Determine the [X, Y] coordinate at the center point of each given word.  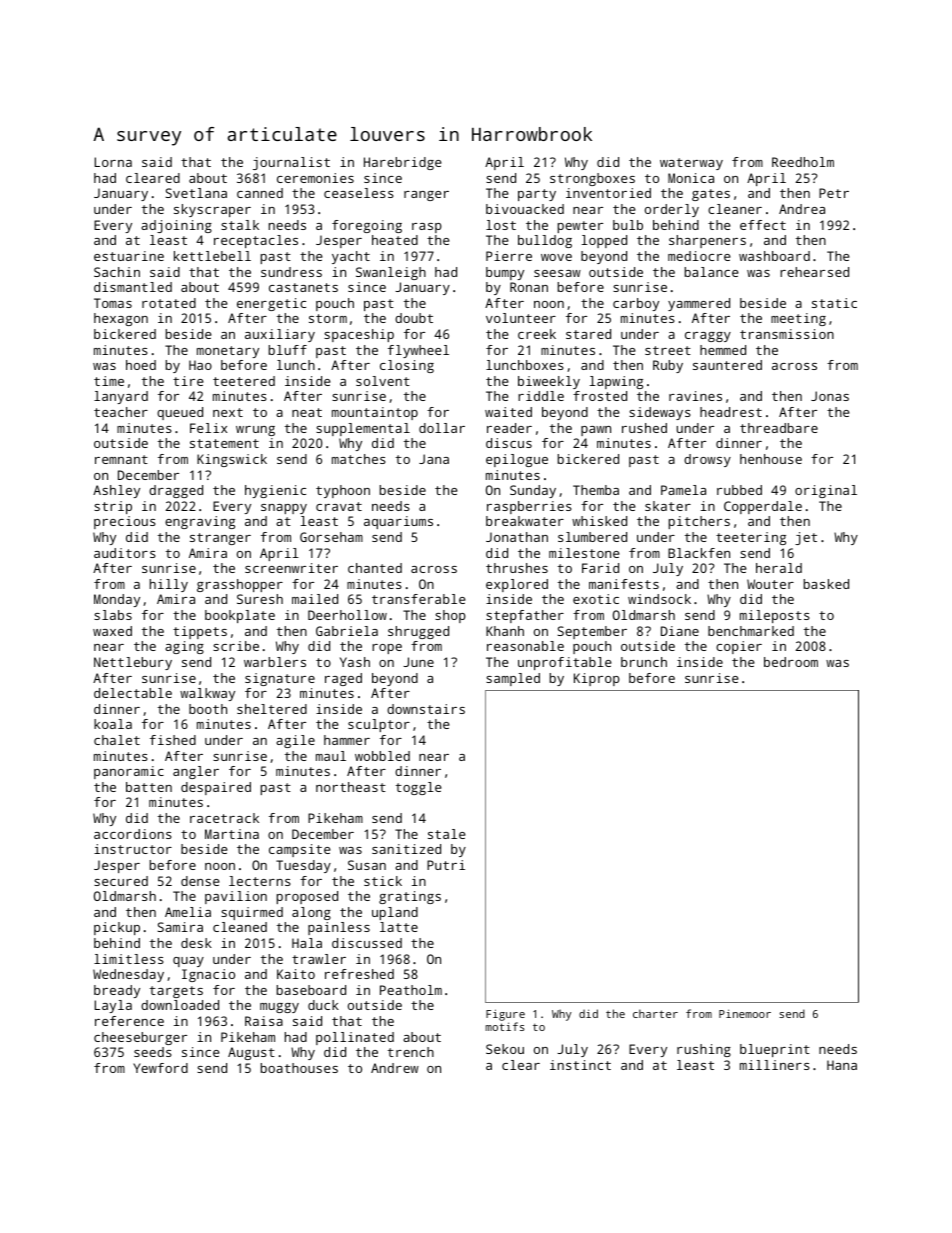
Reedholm [803, 162]
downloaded [180, 1005]
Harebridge [403, 163]
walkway [207, 694]
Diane [680, 631]
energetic [271, 304]
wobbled [382, 756]
